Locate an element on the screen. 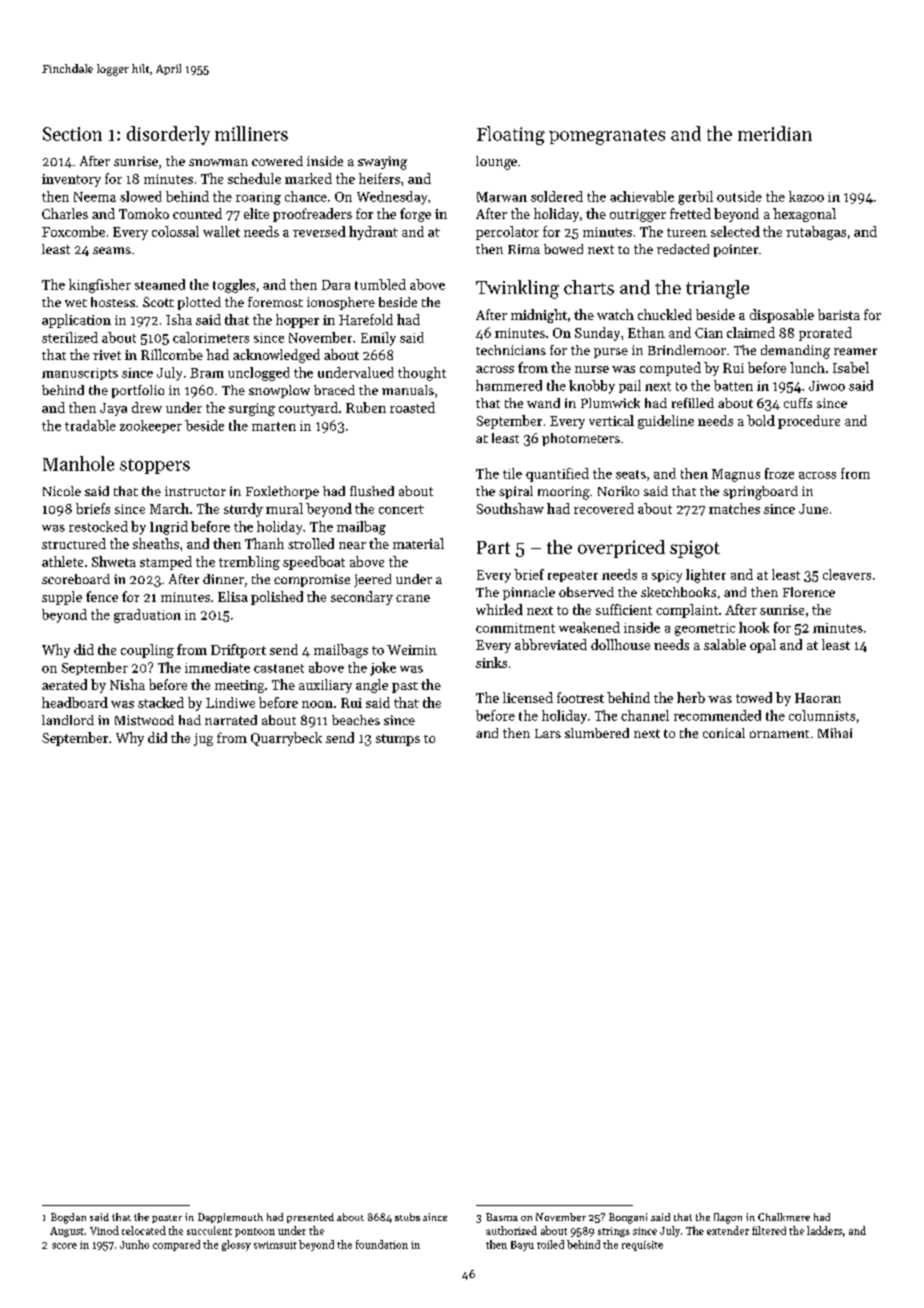  hydrant is located at coordinates (373, 233).
